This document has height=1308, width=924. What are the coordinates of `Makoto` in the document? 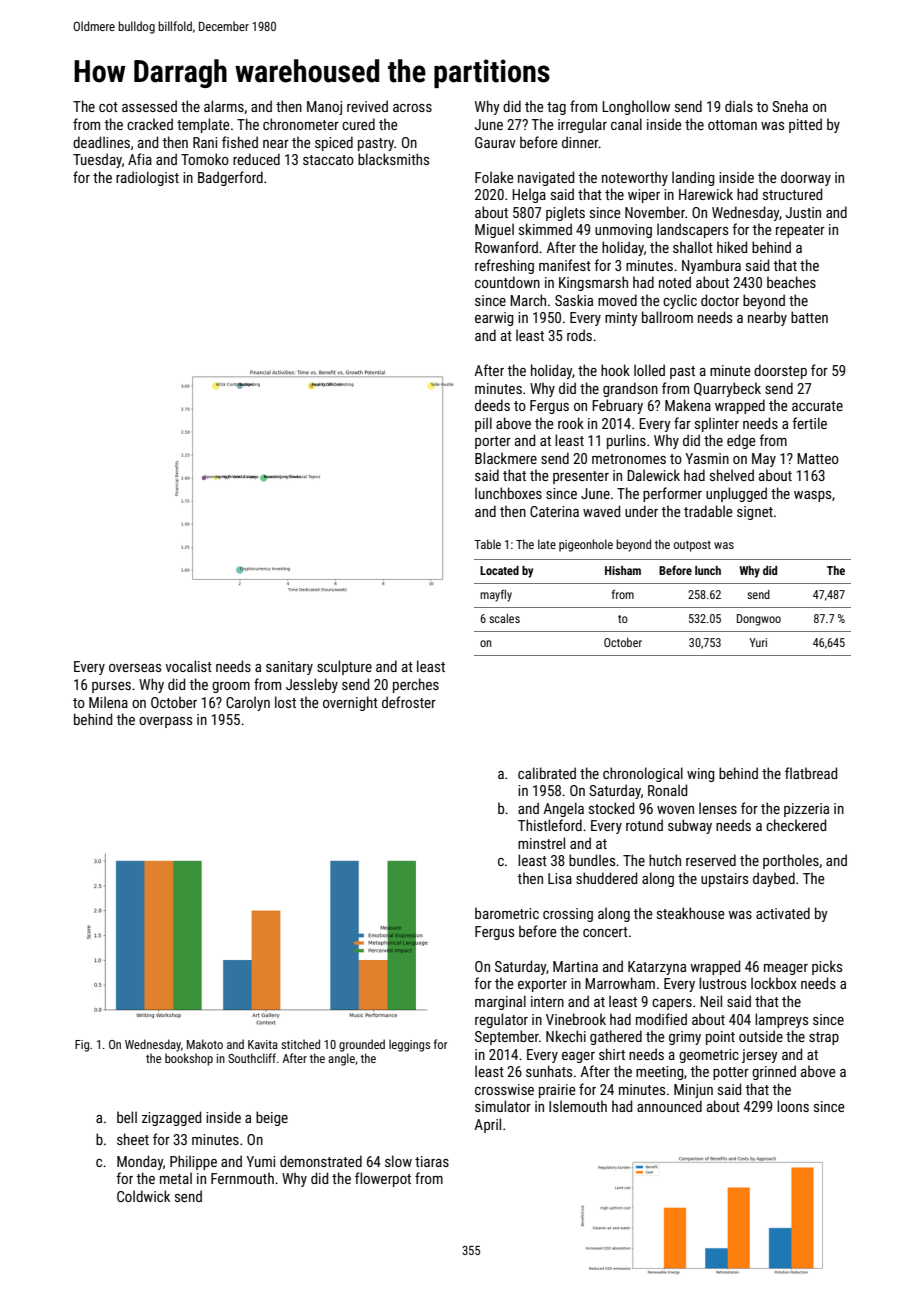 It's located at (205, 1044).
